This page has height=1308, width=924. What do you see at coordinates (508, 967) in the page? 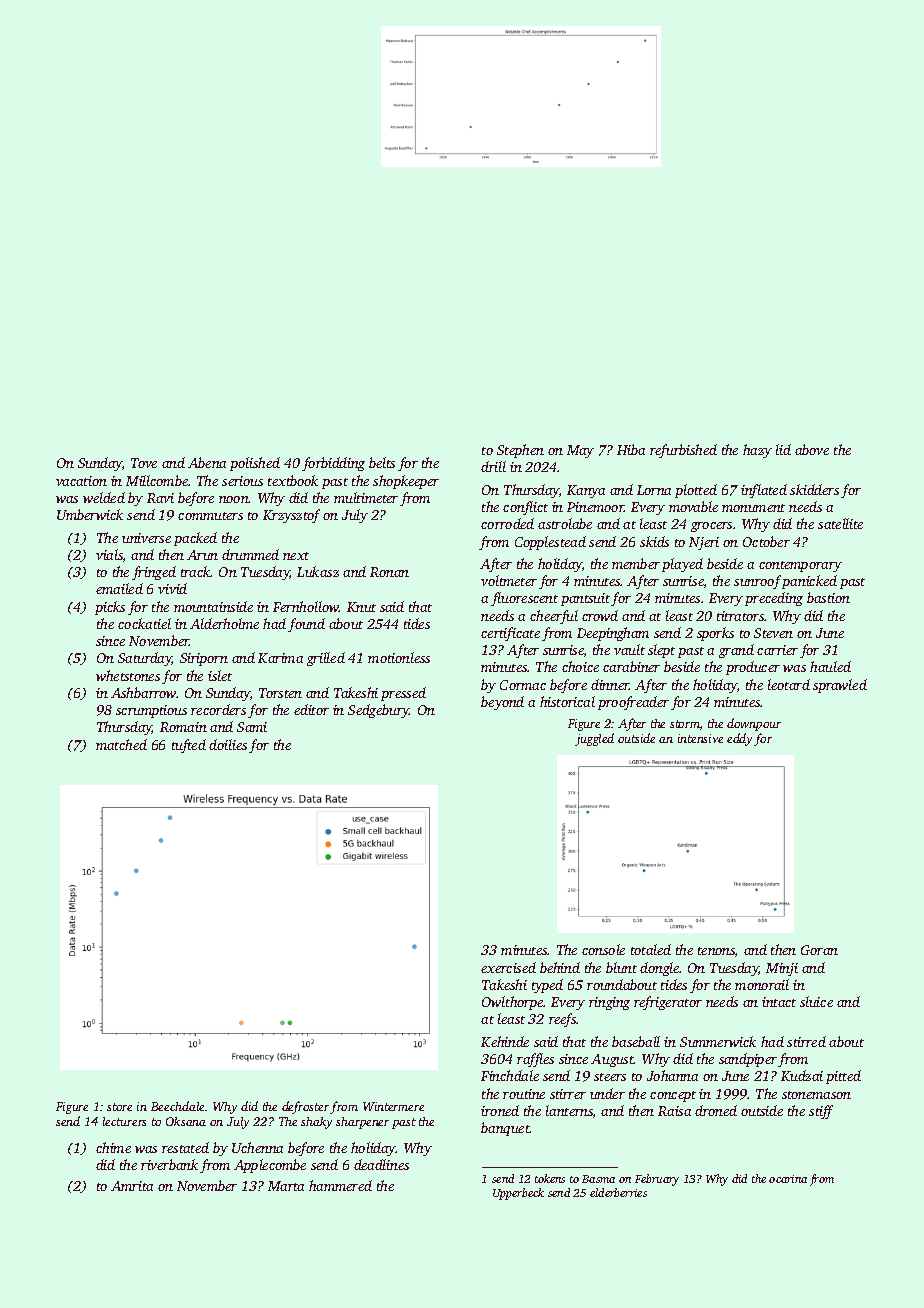
I see `exercised` at bounding box center [508, 967].
